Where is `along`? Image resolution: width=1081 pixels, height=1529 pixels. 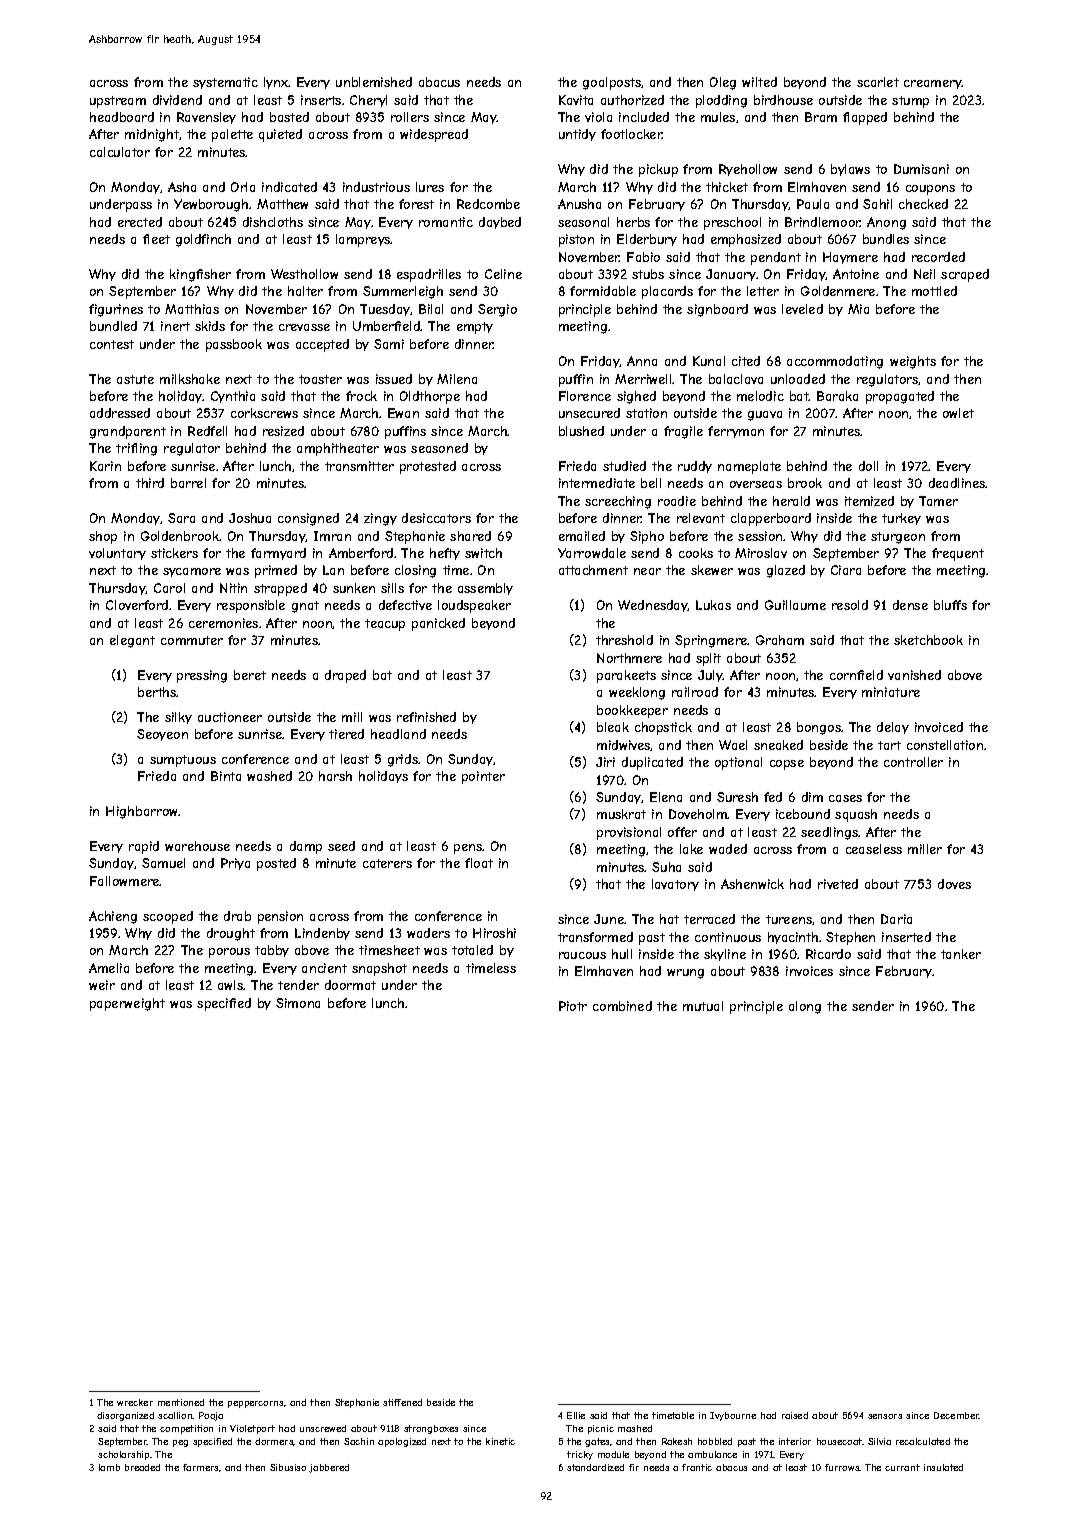
along is located at coordinates (805, 1007).
